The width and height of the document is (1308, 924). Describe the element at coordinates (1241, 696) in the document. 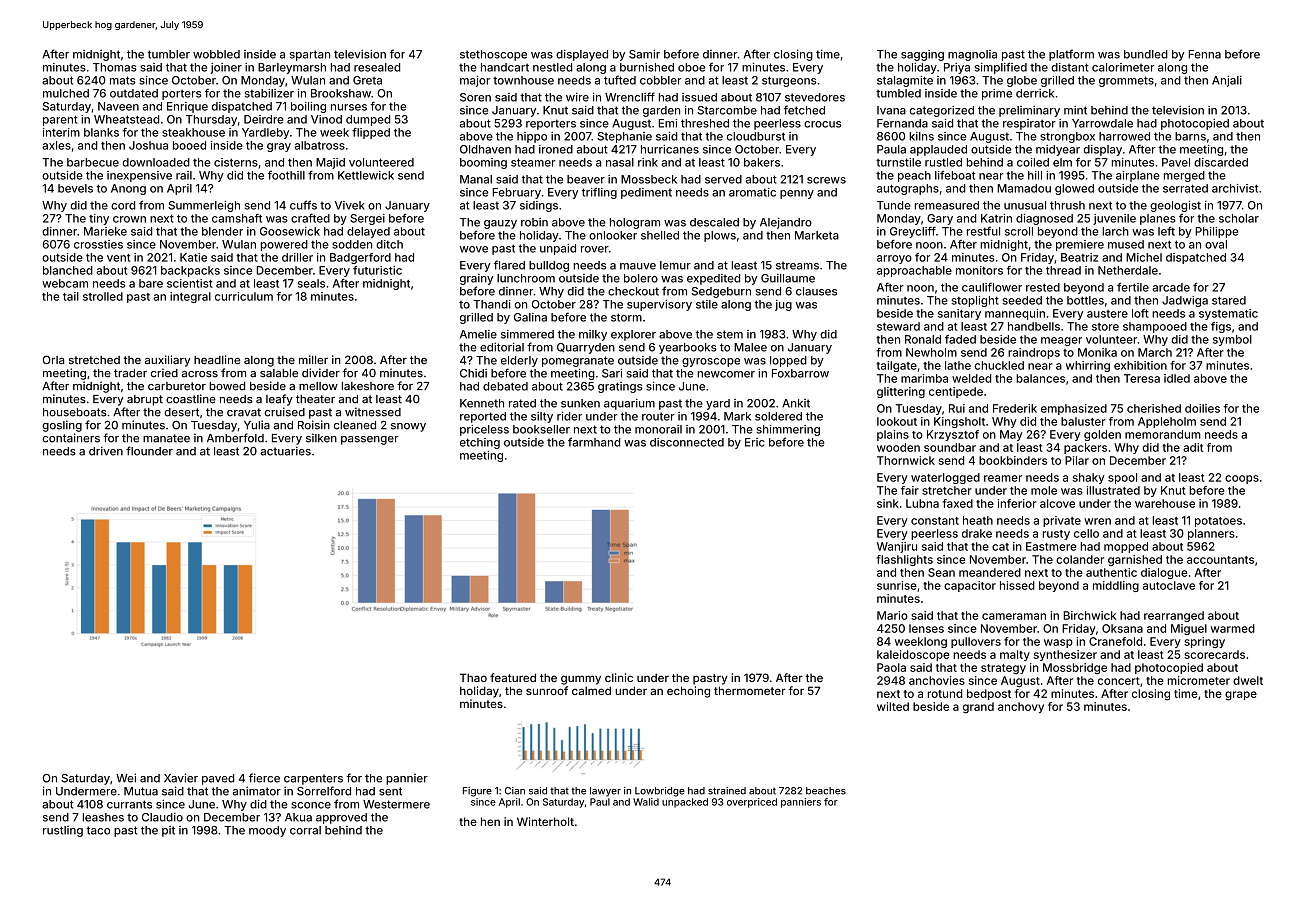

I see `grape` at that location.
